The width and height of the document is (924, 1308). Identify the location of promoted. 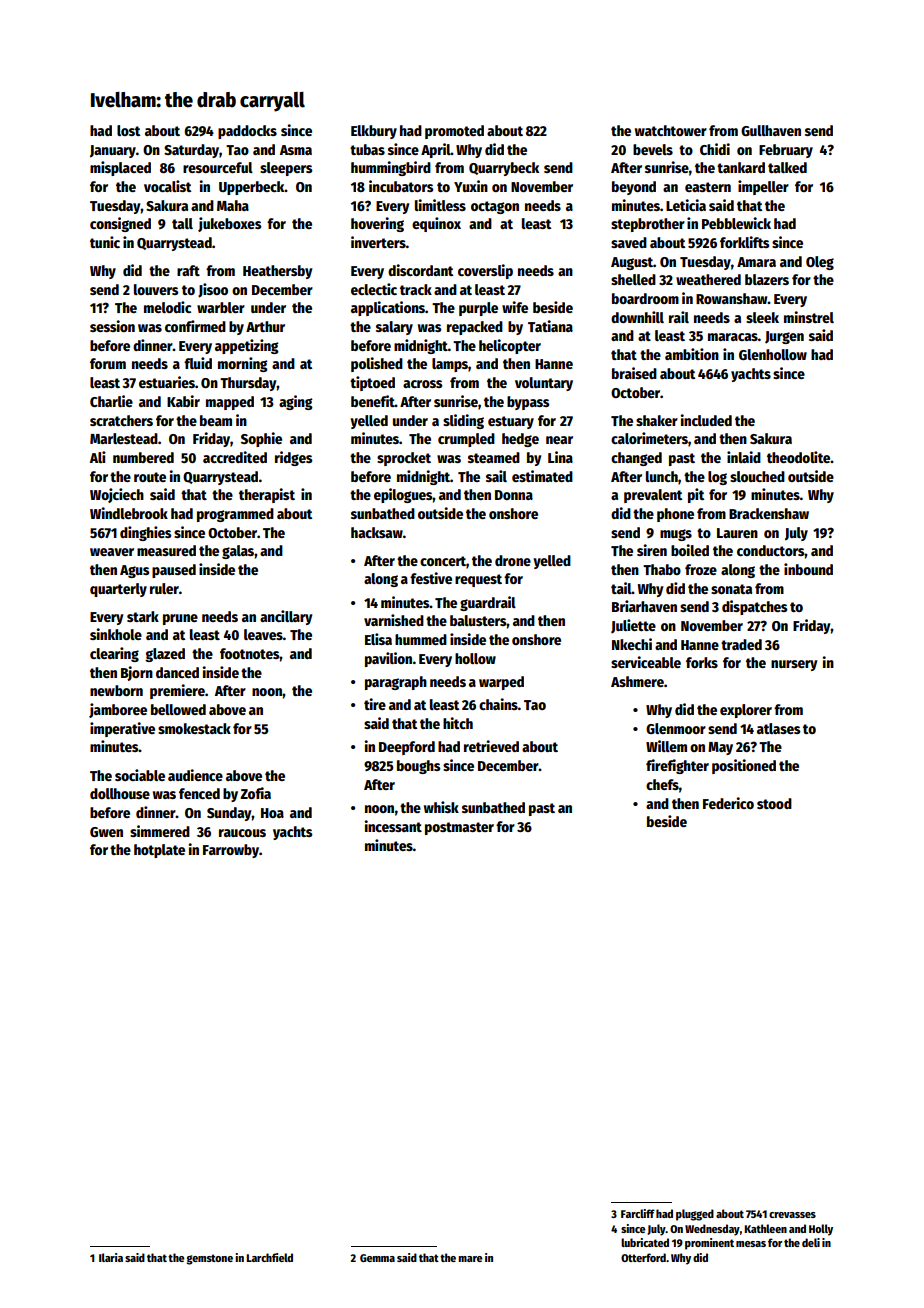
(454, 132).
